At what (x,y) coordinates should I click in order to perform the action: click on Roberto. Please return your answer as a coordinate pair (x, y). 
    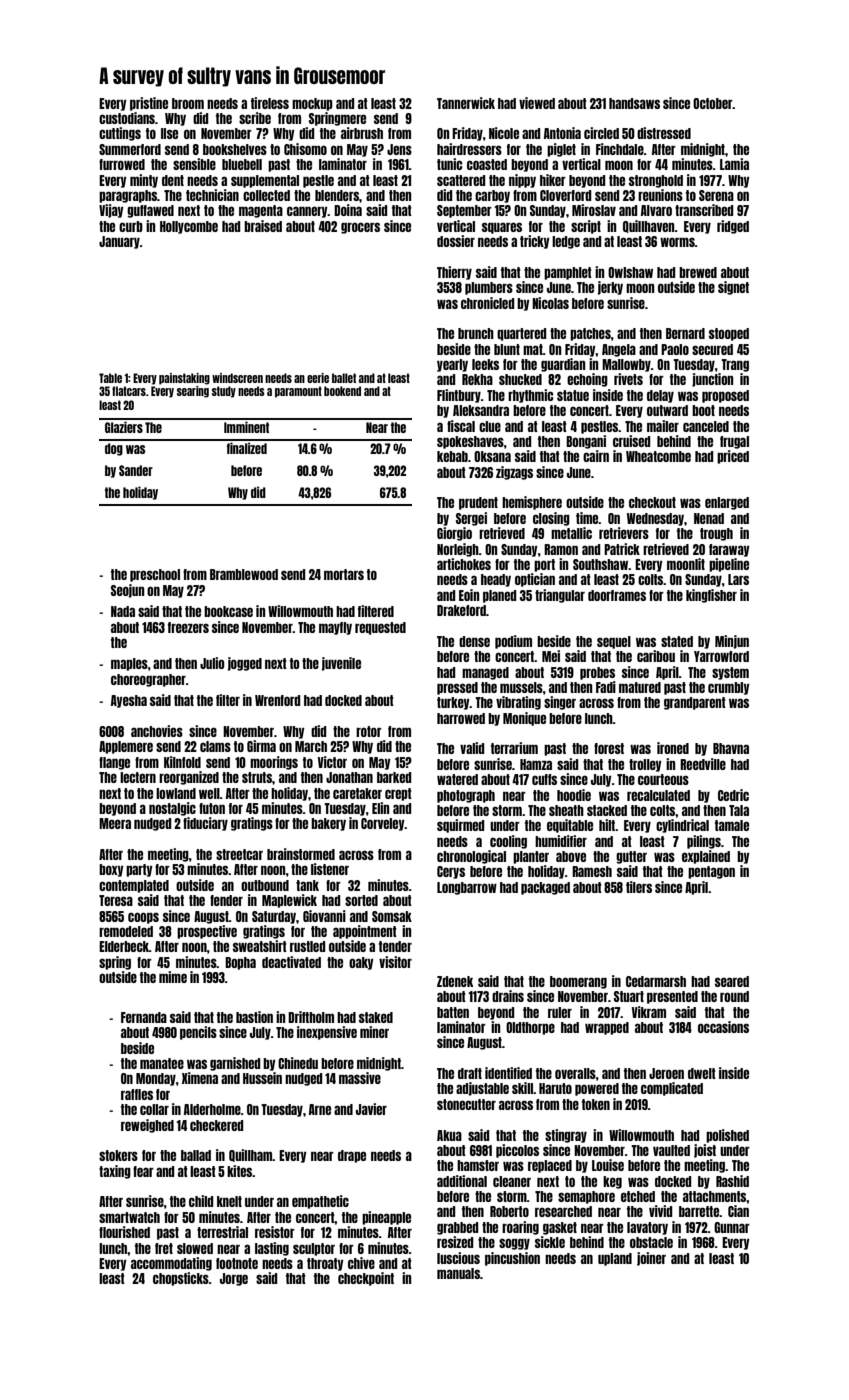
    Looking at the image, I should click on (509, 1211).
